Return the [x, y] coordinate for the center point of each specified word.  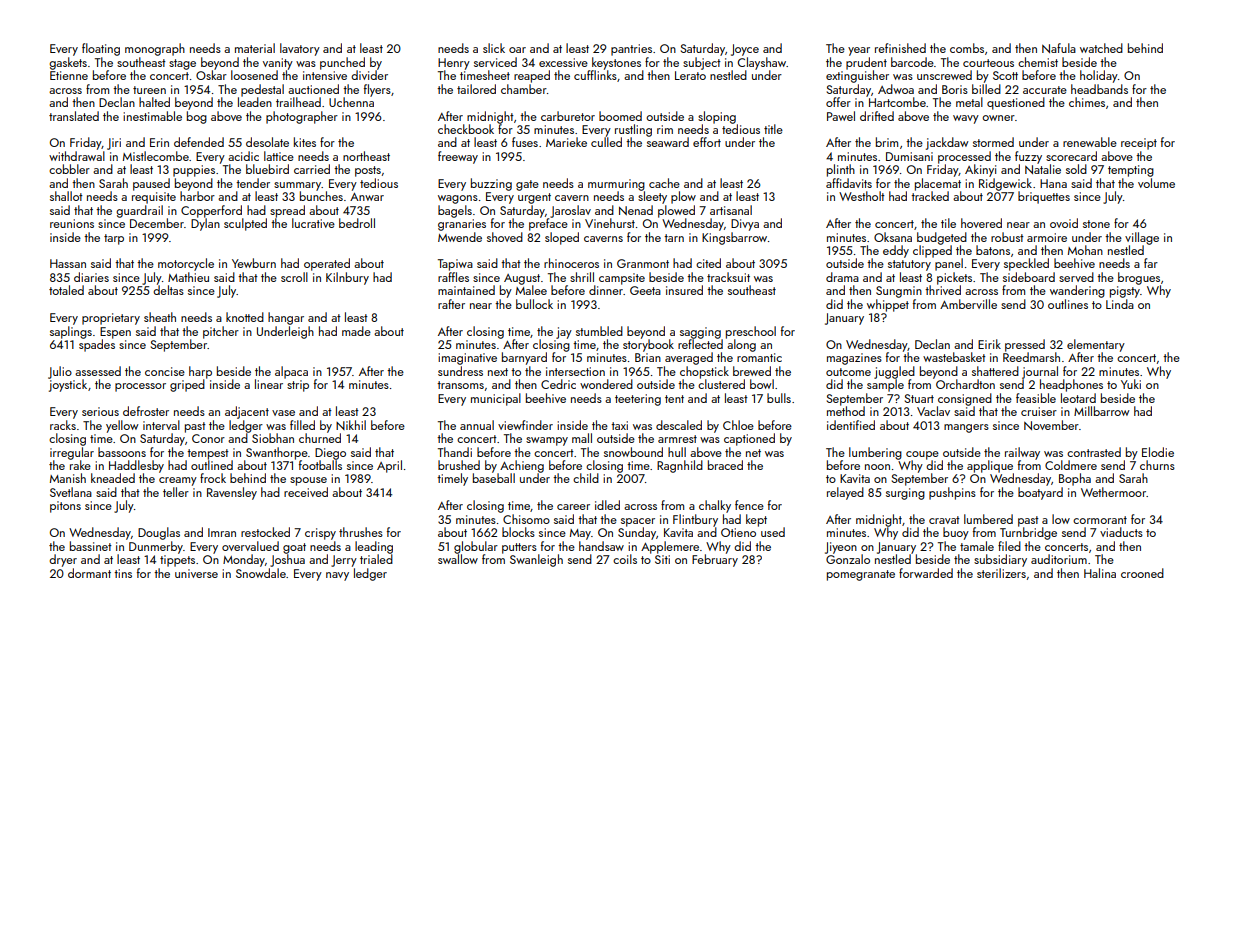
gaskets [68, 63]
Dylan [205, 224]
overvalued [250, 546]
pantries [631, 50]
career [573, 507]
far [1151, 263]
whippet [888, 305]
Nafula [1059, 48]
